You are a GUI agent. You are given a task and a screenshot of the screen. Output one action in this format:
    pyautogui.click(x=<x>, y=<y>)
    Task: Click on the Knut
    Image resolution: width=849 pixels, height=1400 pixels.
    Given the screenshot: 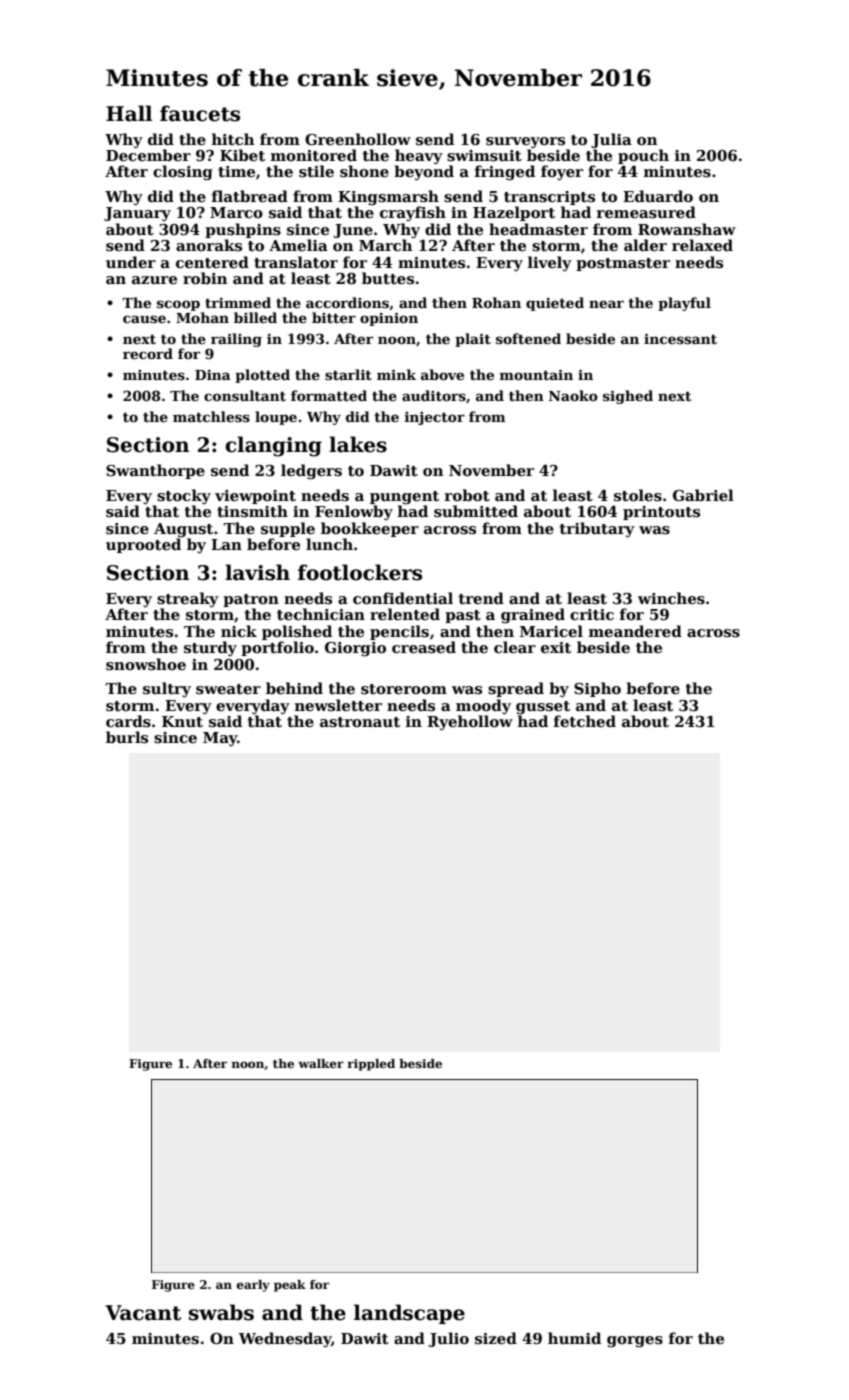 What is the action you would take?
    pyautogui.click(x=182, y=721)
